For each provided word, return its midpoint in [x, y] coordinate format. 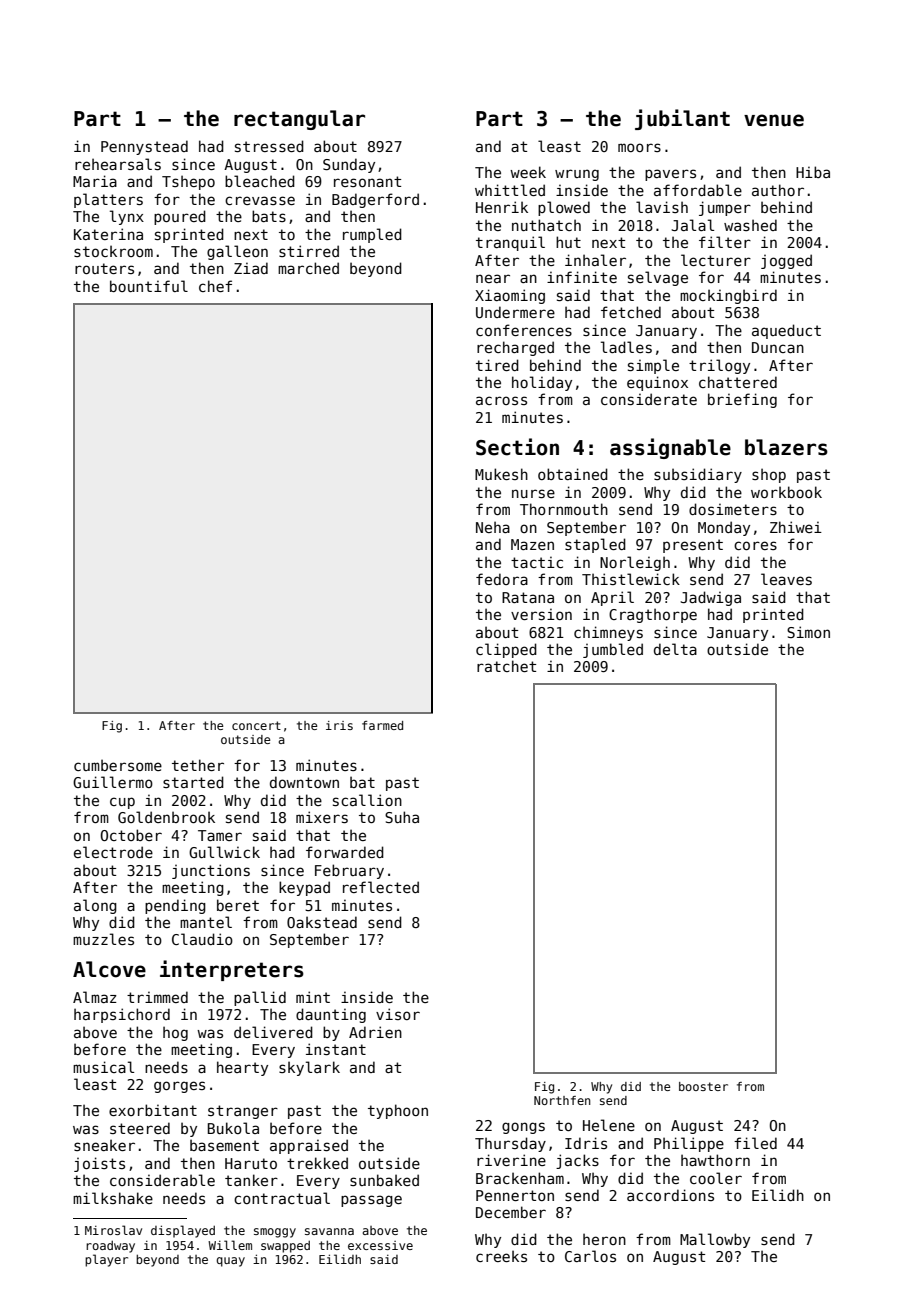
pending [175, 906]
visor [398, 1014]
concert [256, 725]
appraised [309, 1146]
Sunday [349, 165]
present [693, 546]
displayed [183, 1231]
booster [703, 1086]
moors [639, 147]
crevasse [260, 200]
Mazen [532, 544]
